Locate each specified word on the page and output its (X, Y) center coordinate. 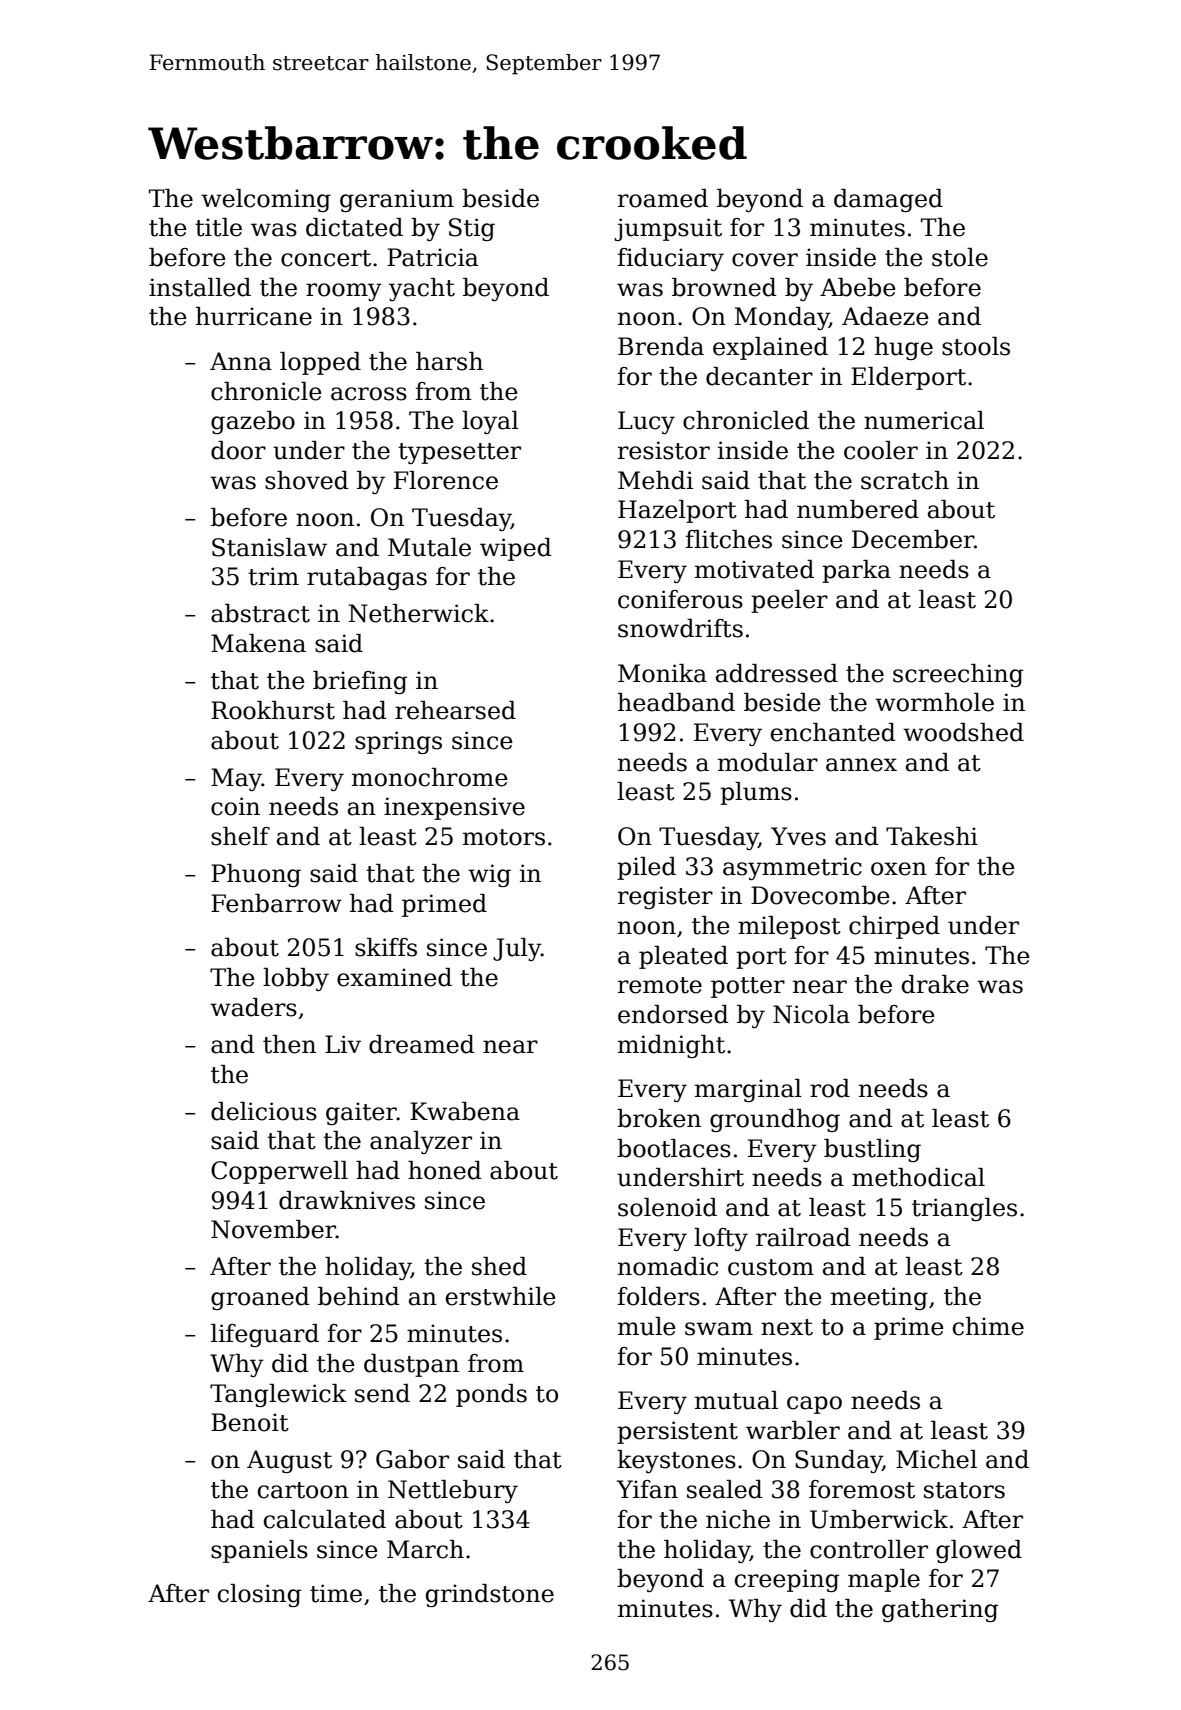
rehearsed (455, 710)
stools (976, 346)
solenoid (667, 1207)
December (913, 539)
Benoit (250, 1422)
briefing (360, 682)
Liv (343, 1044)
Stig (472, 229)
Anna (241, 361)
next (787, 1327)
